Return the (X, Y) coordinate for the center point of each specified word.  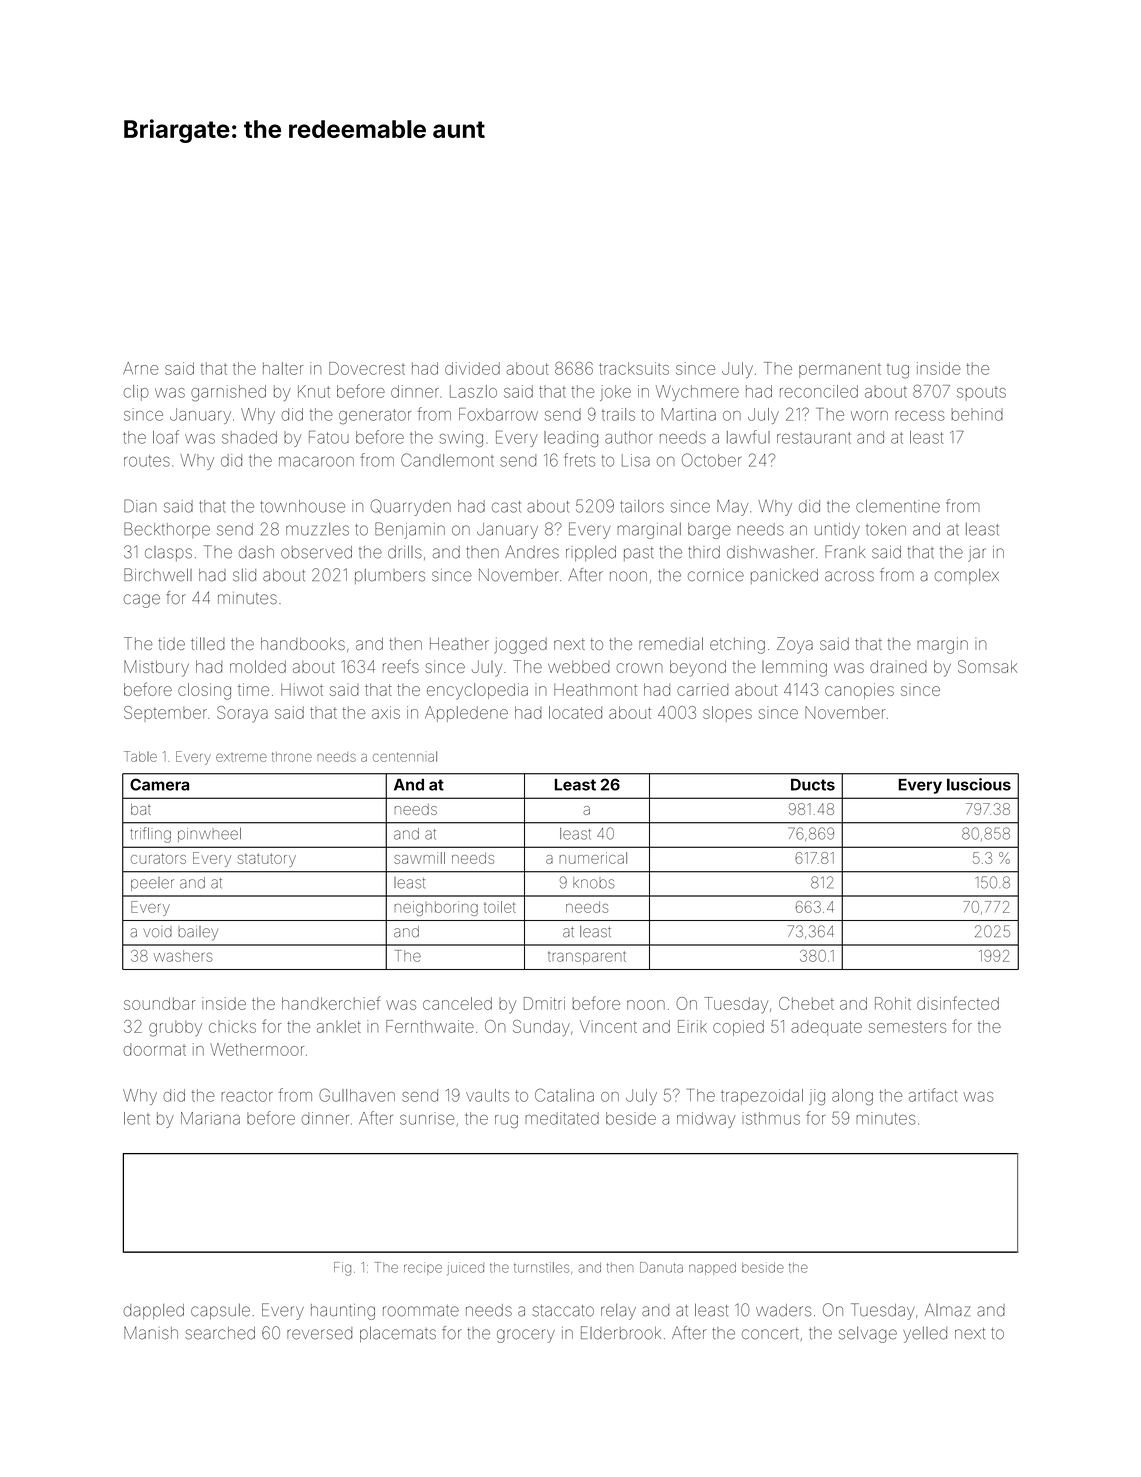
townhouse (303, 506)
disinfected (958, 1003)
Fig (342, 1269)
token (886, 529)
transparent (587, 958)
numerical (593, 858)
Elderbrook (621, 1333)
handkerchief (331, 1003)
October (711, 460)
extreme (241, 757)
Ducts (813, 784)
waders (783, 1310)
